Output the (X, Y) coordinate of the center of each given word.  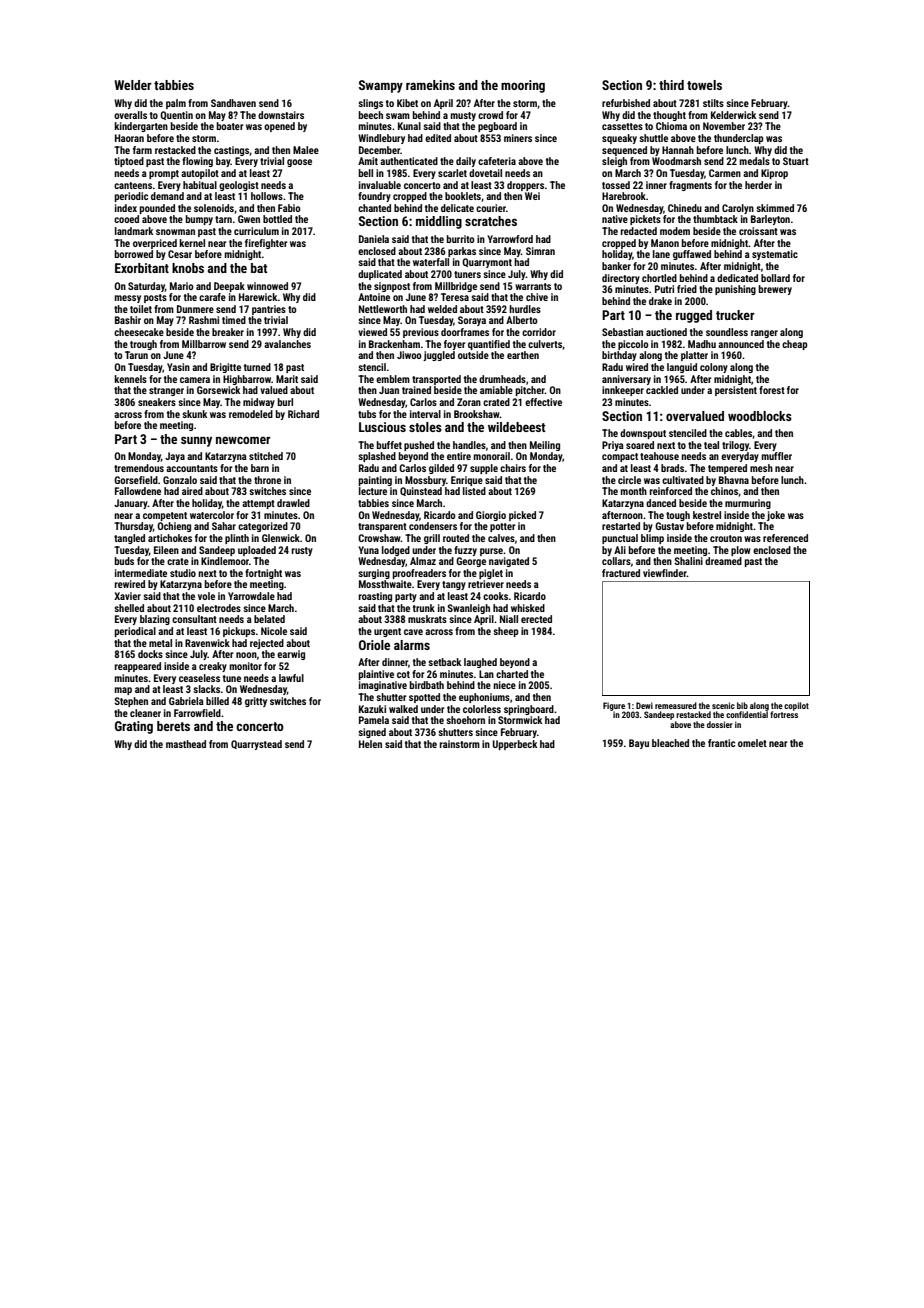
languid (682, 368)
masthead (186, 744)
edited (438, 138)
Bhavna (734, 480)
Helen (370, 744)
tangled (129, 539)
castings (231, 151)
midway (259, 403)
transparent (382, 527)
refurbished (626, 103)
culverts (545, 344)
